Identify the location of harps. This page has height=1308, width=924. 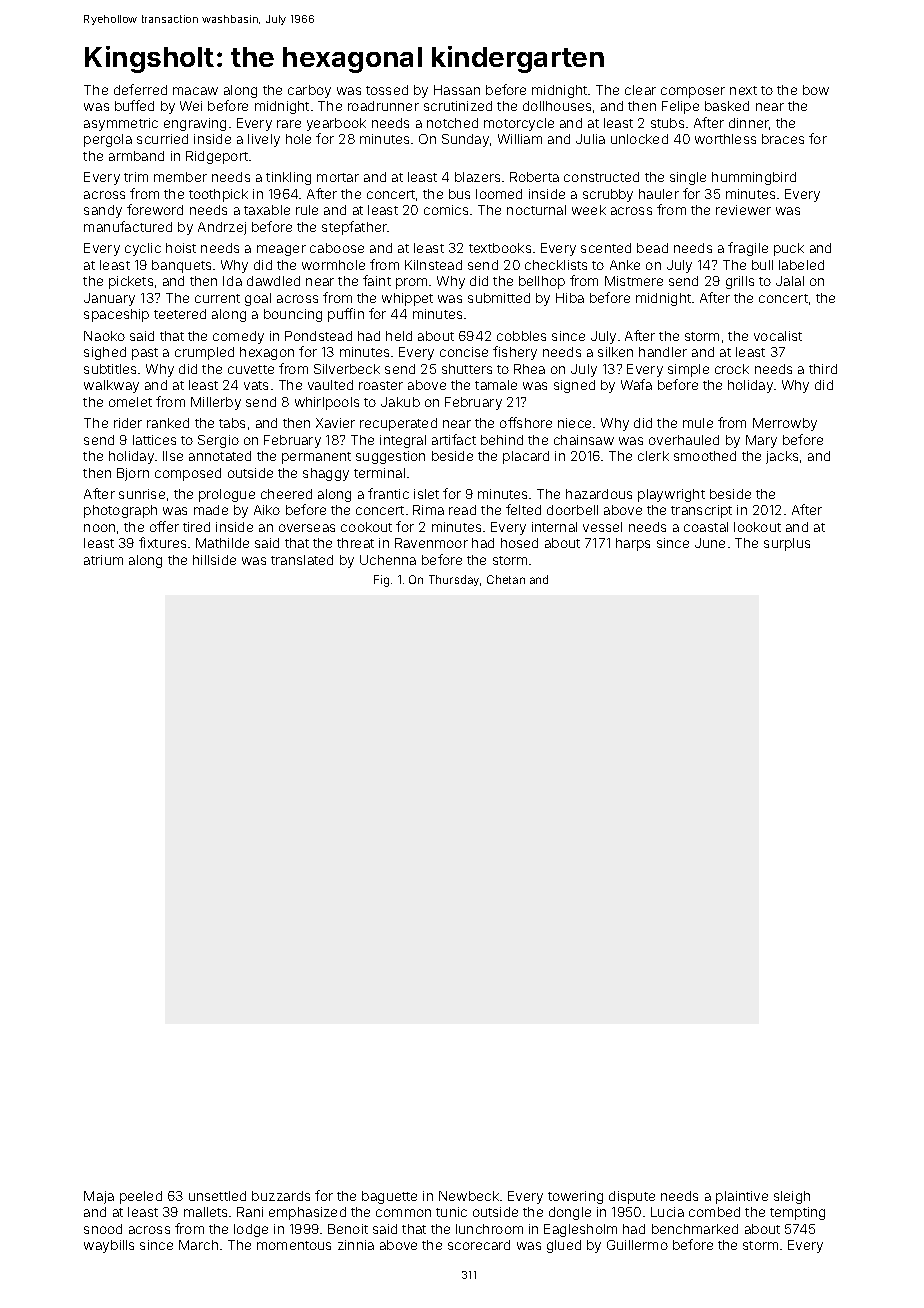
(633, 544).
